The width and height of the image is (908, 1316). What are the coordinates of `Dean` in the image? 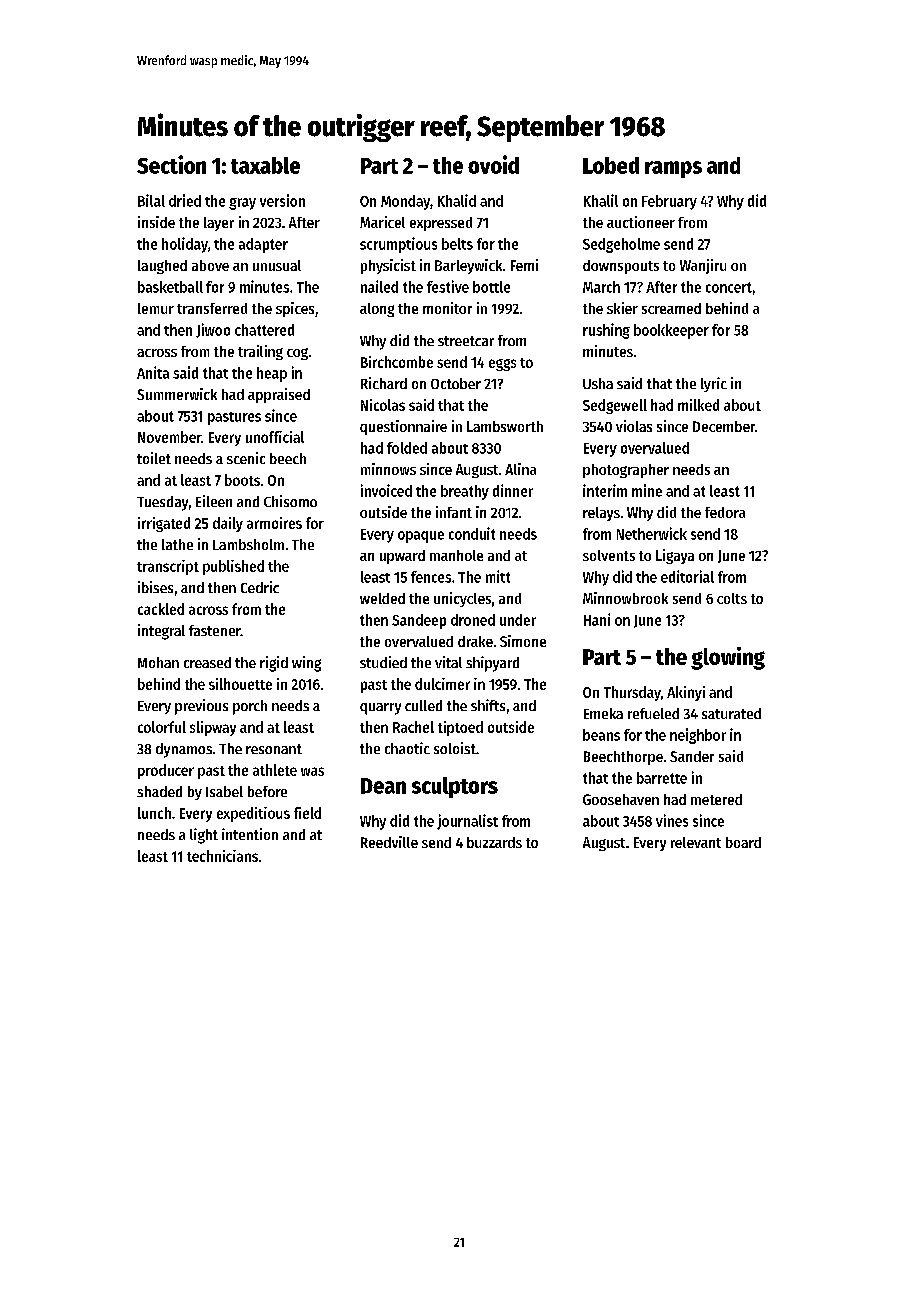 It's located at (383, 786).
